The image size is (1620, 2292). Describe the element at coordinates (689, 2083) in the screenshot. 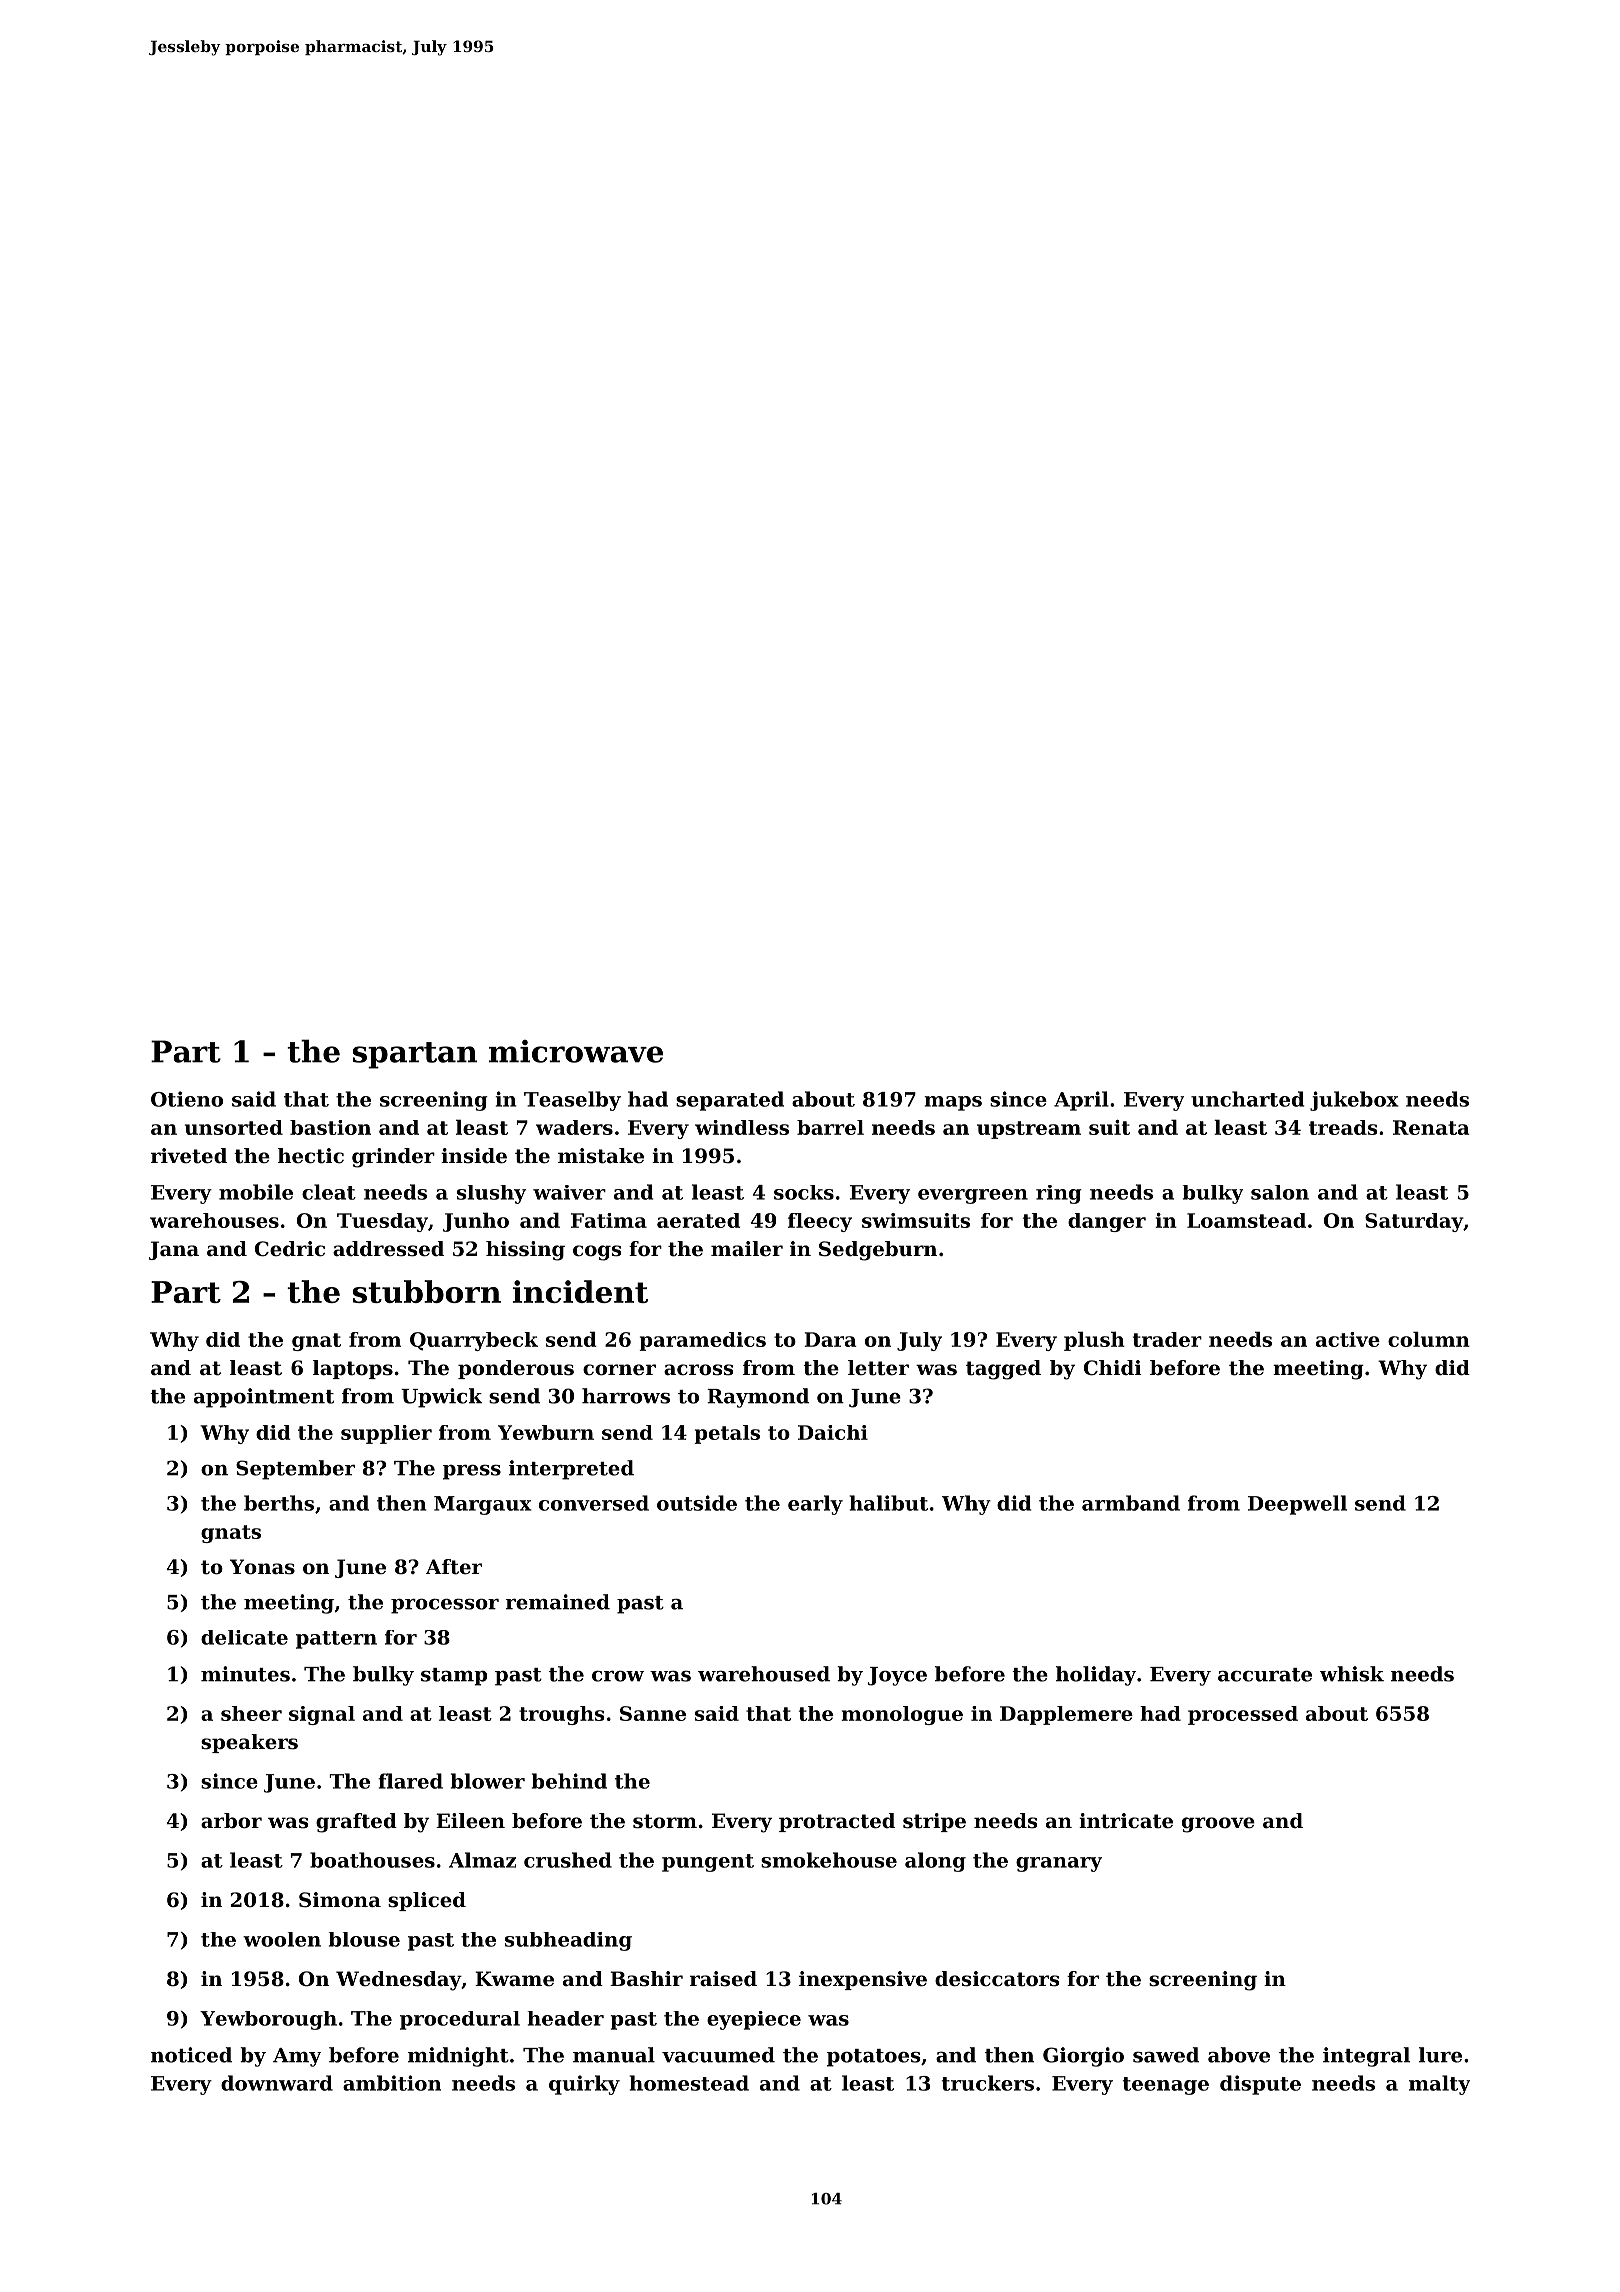

I see `homestead` at that location.
